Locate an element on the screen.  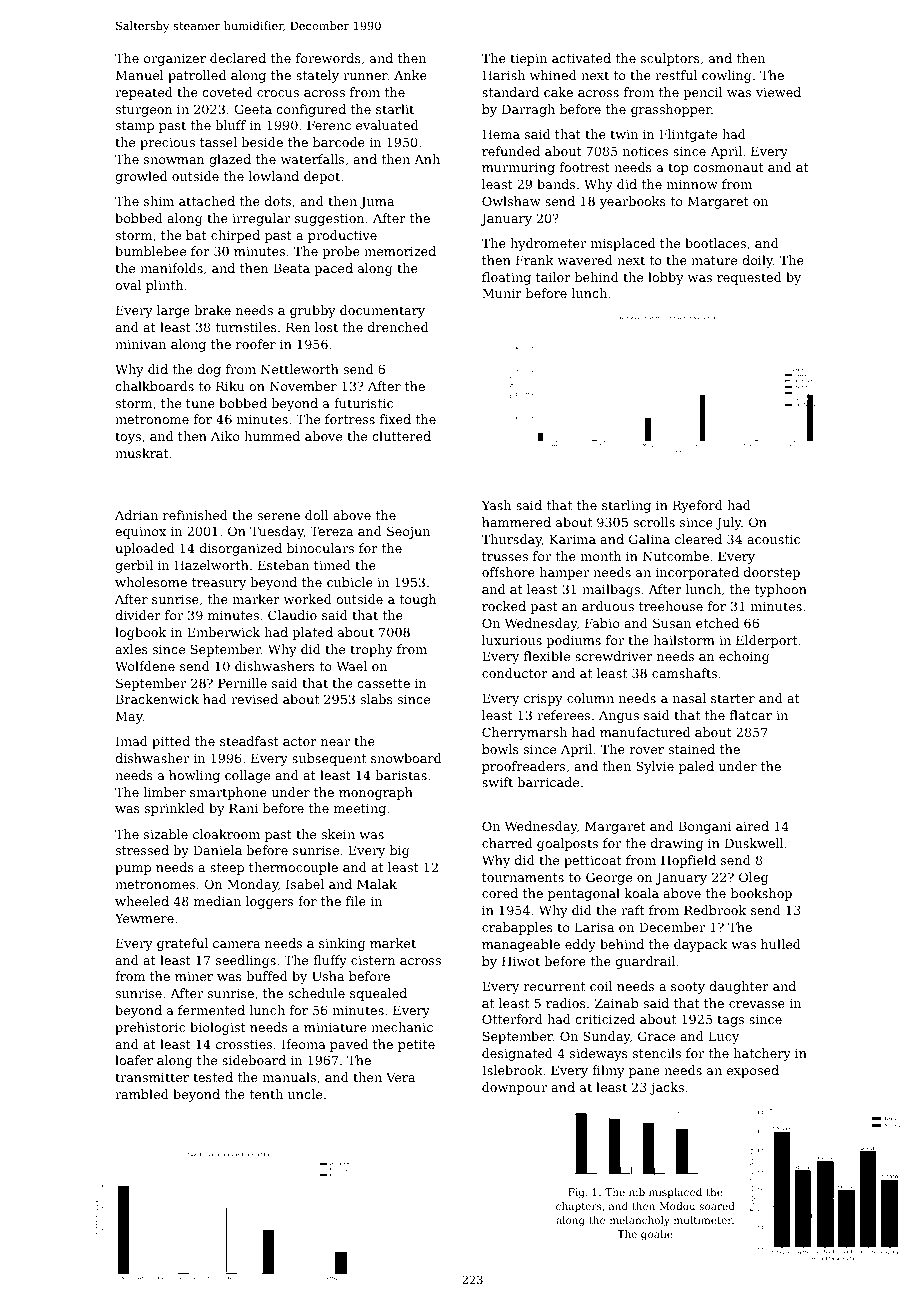
Munir is located at coordinates (502, 293).
